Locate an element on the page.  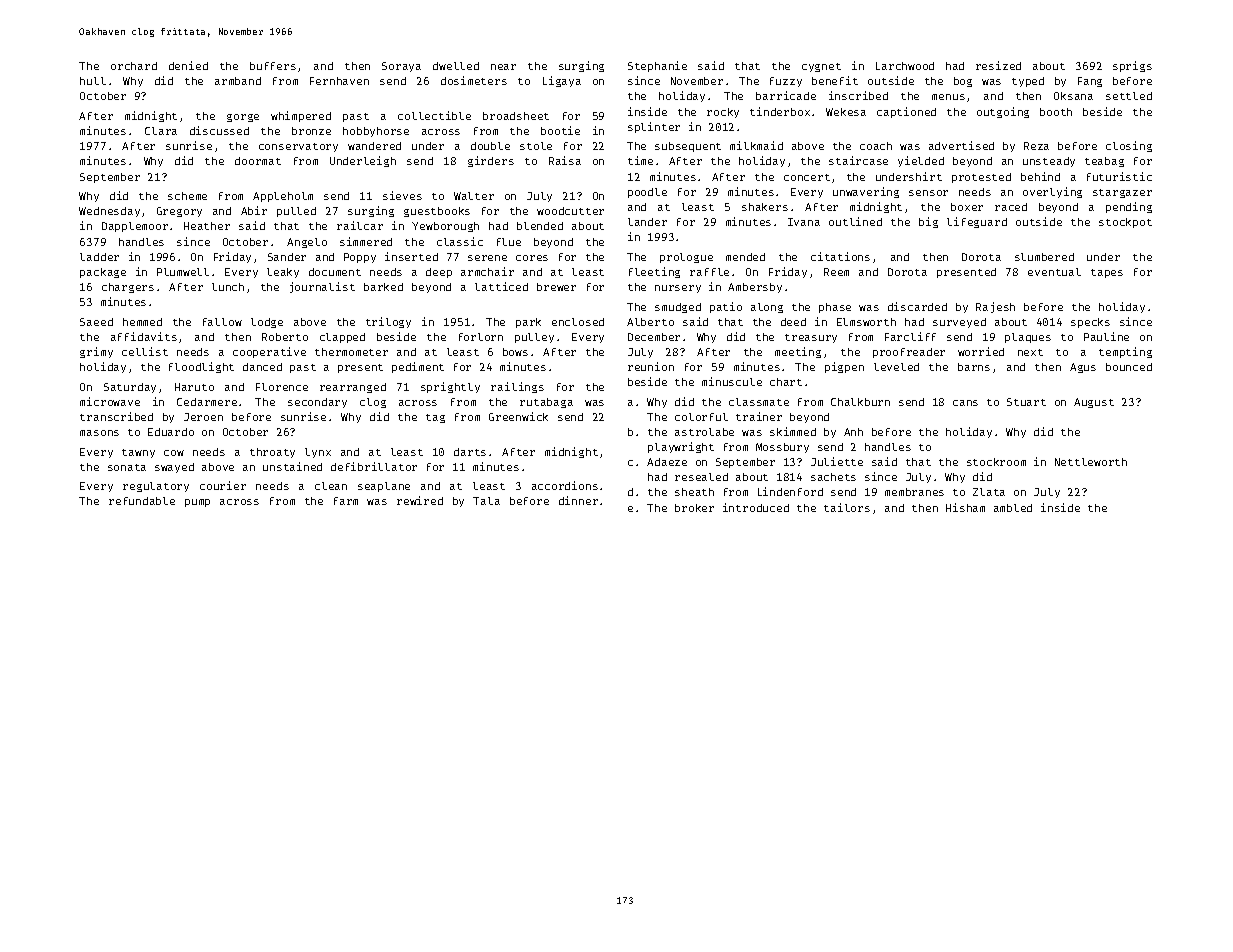
bronze is located at coordinates (311, 131).
